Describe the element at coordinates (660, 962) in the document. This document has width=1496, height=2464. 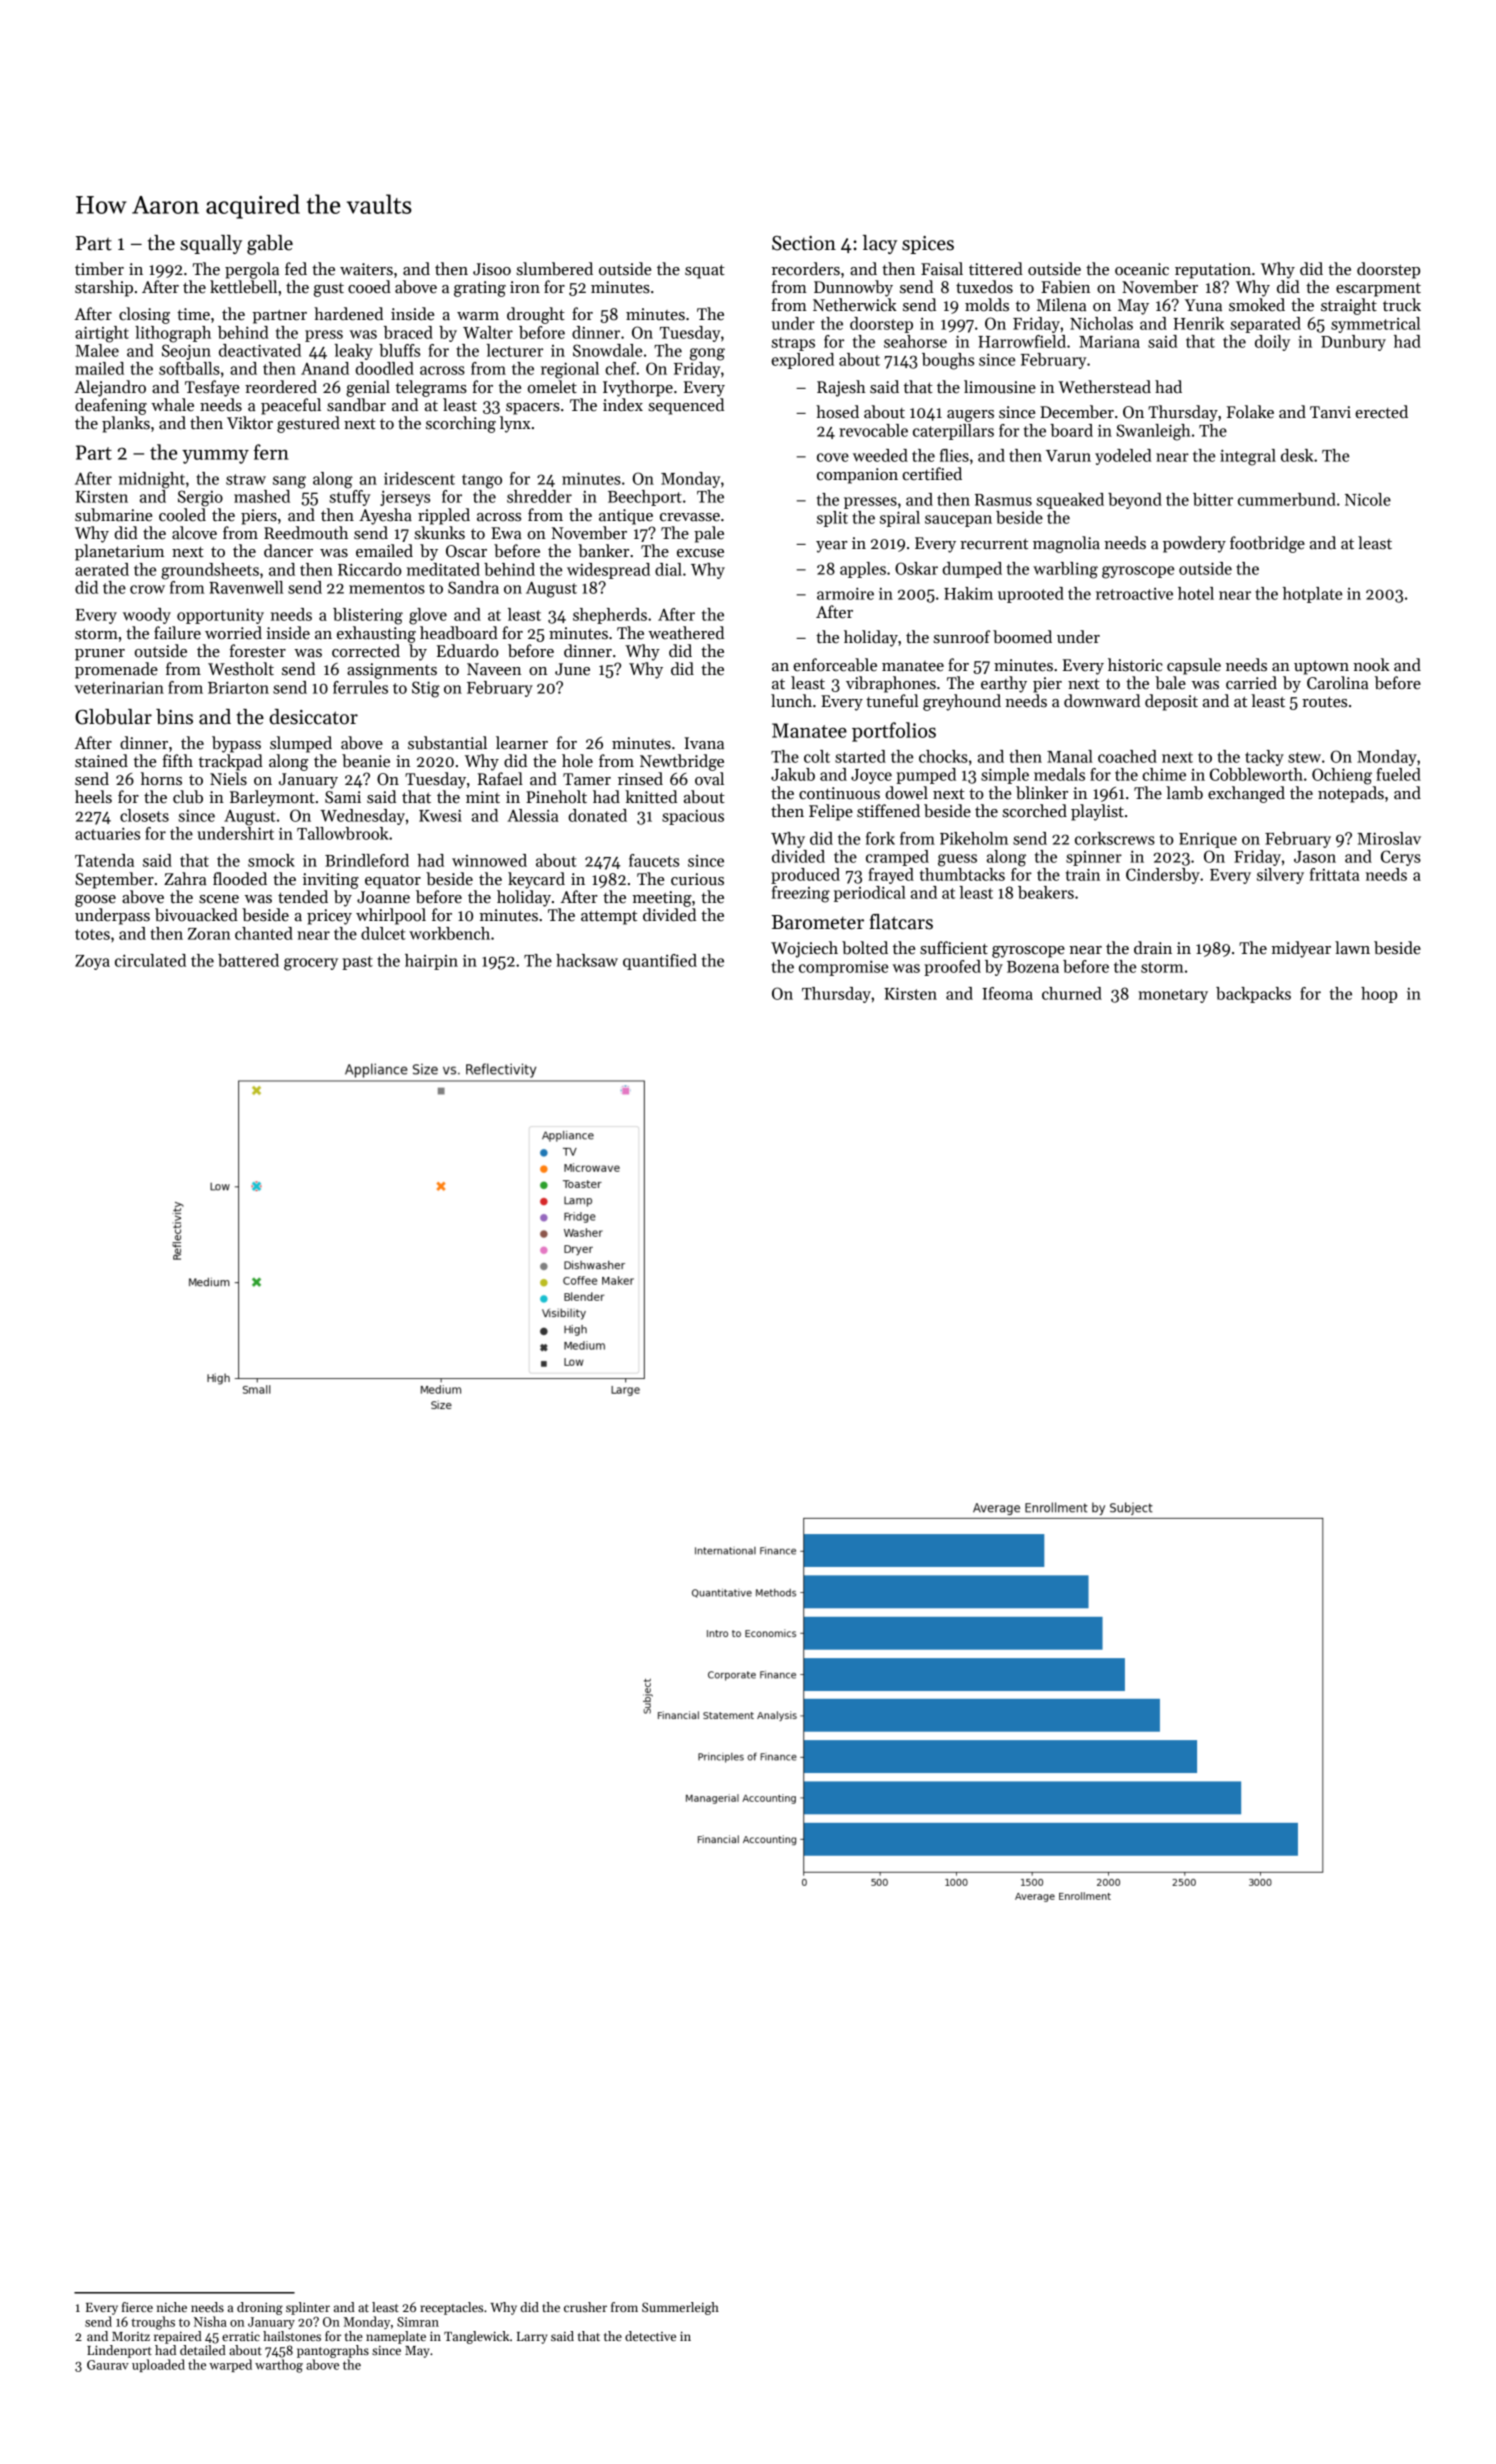
I see `quantified` at that location.
